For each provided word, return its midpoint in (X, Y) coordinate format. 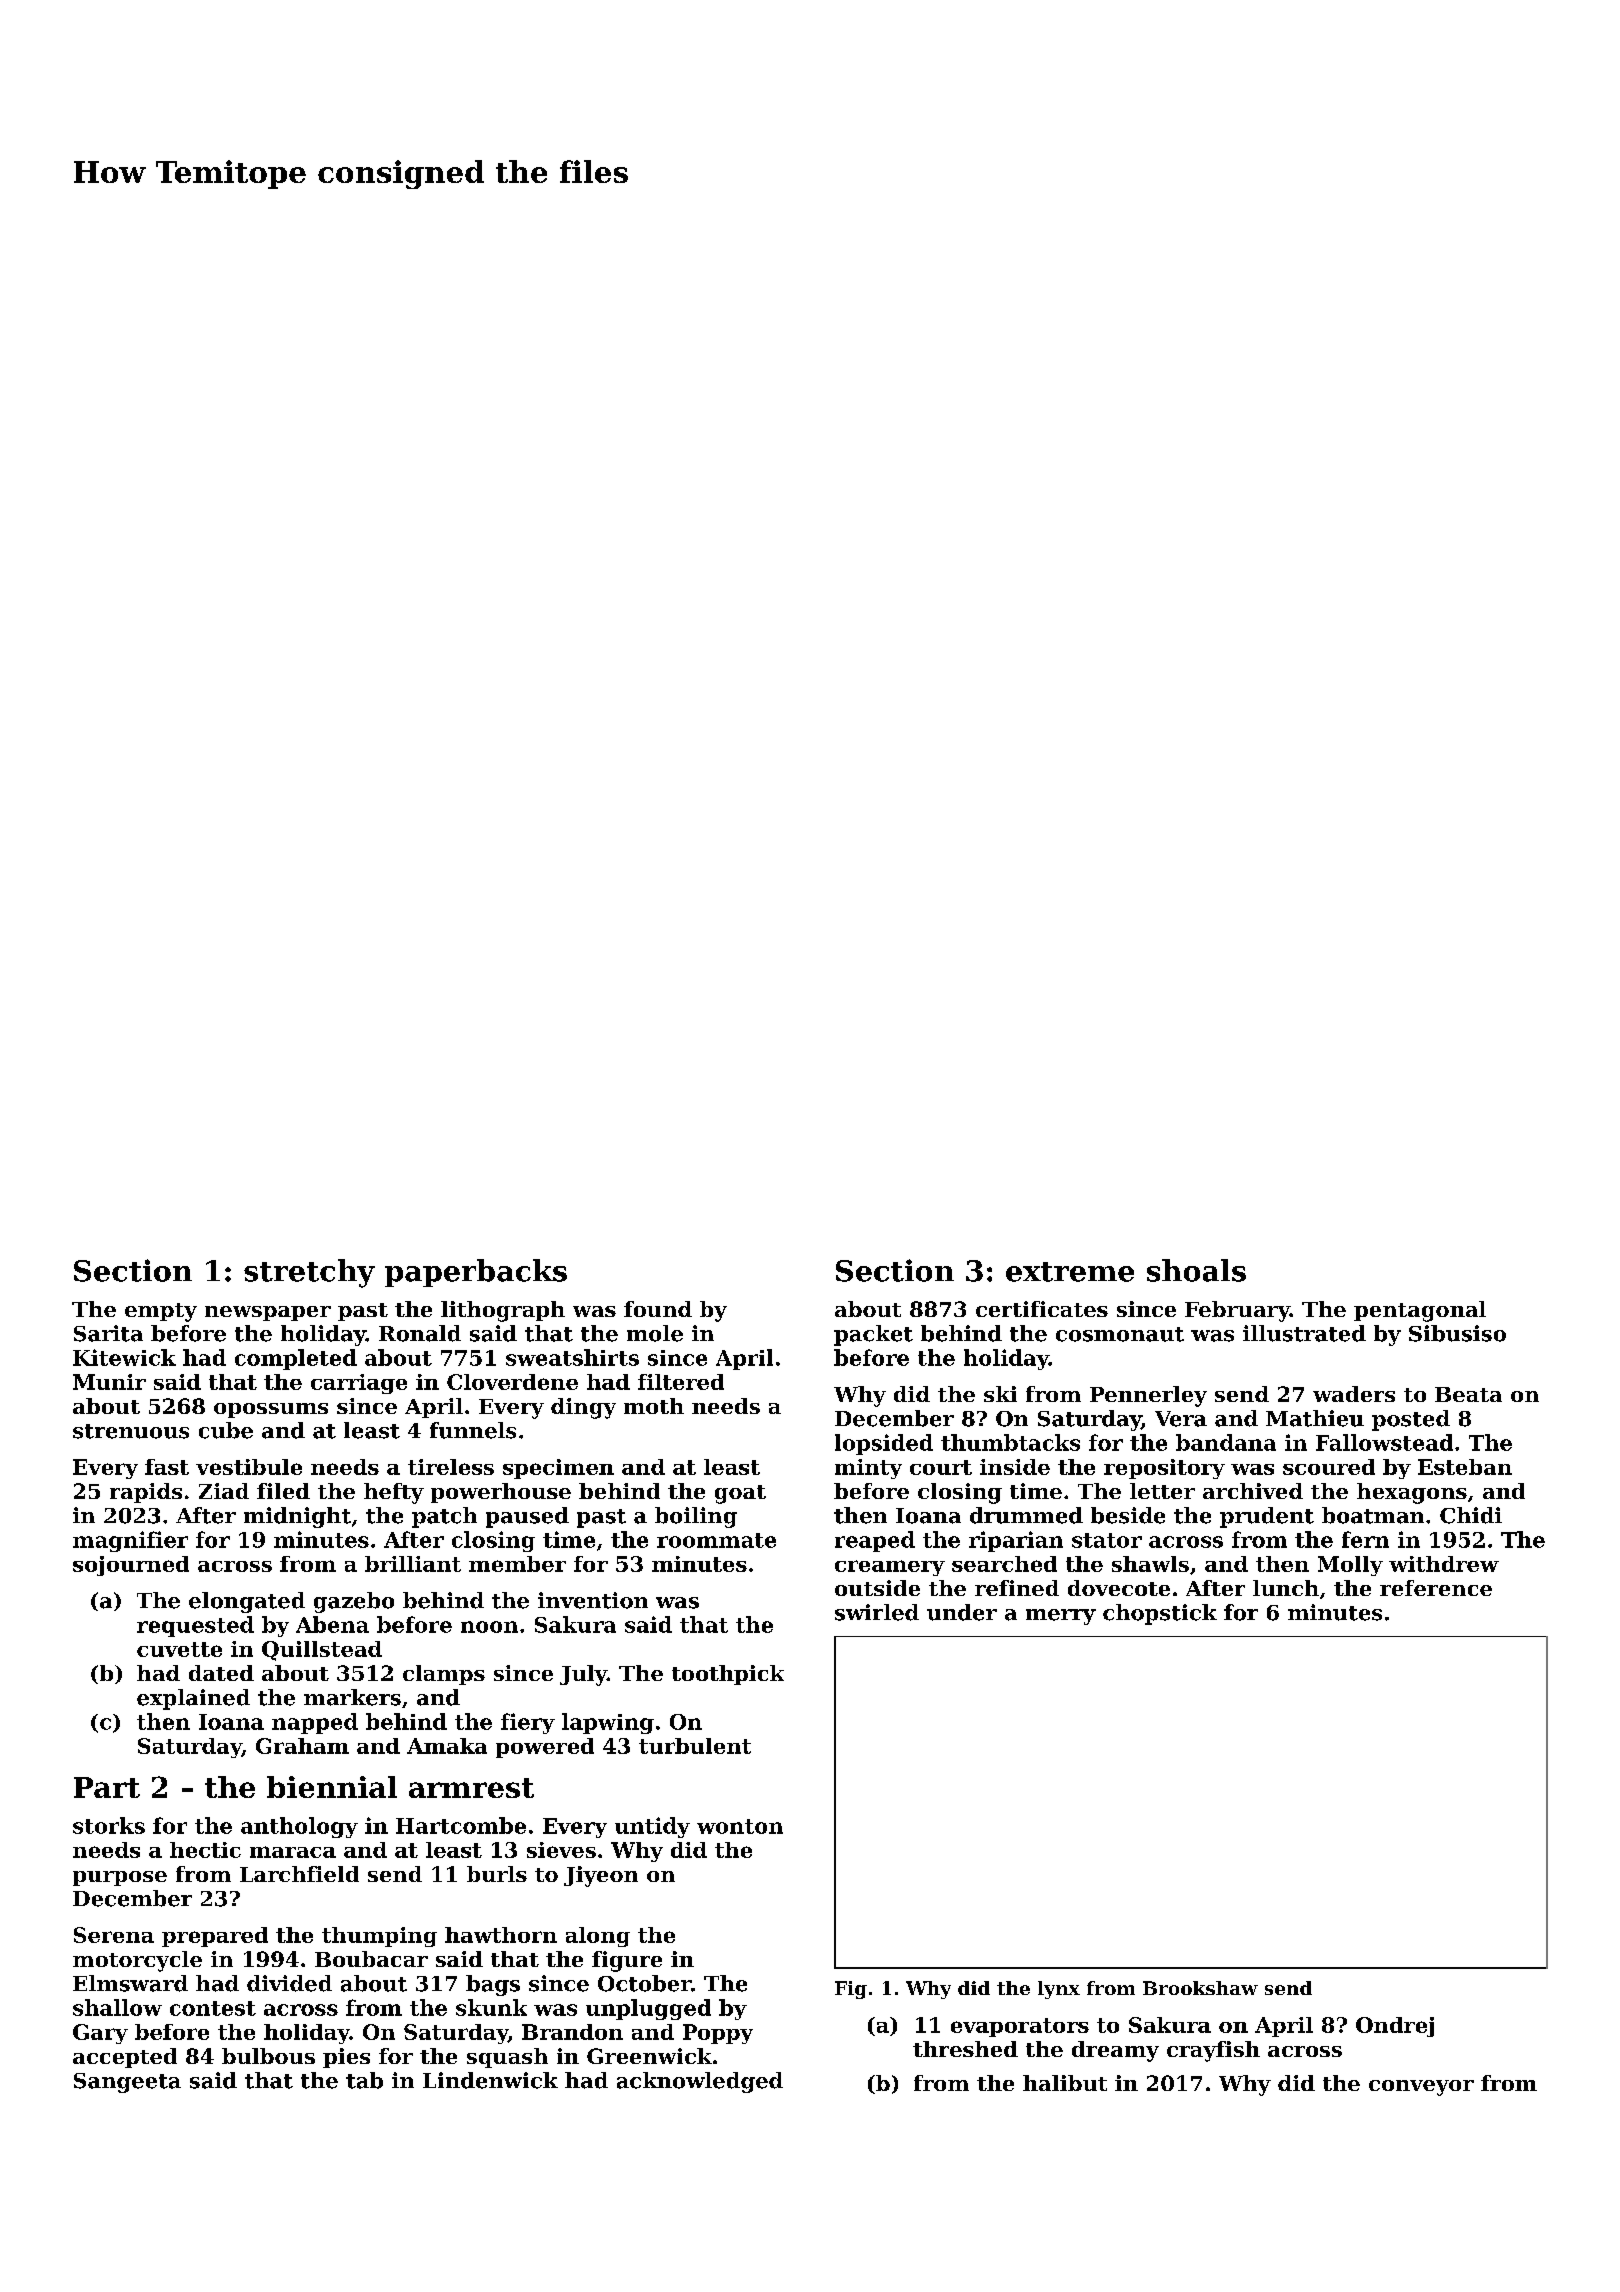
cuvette (179, 1649)
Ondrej (1395, 2027)
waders (1354, 1394)
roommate (716, 1540)
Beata (1468, 1394)
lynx (1059, 1990)
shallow (117, 2007)
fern (1365, 1539)
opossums (271, 1410)
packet (873, 1335)
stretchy (309, 1273)
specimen (558, 1469)
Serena (114, 1935)
